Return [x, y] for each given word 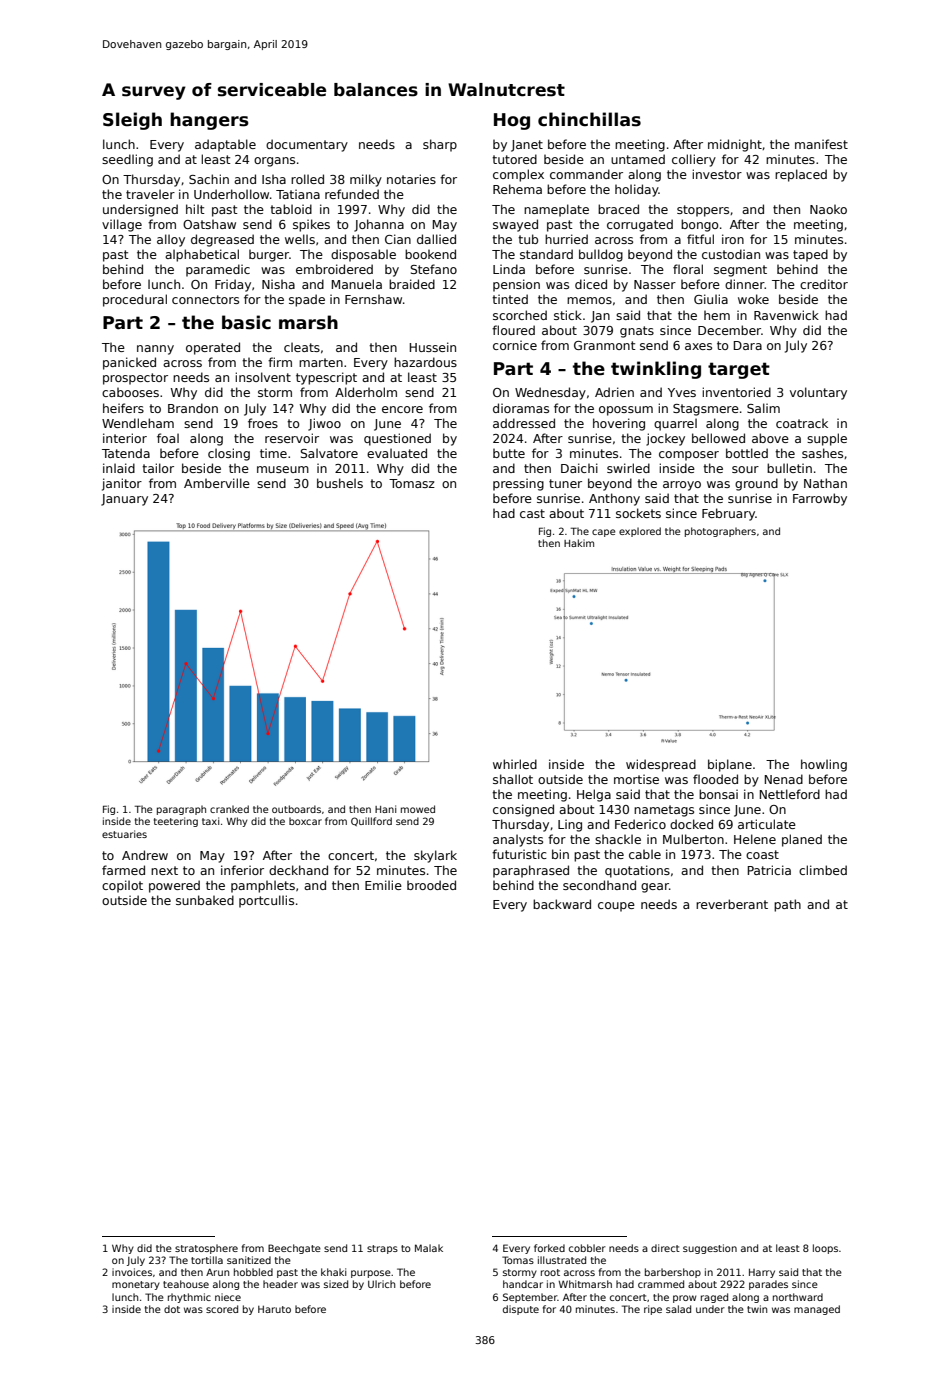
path [787, 905]
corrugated [640, 225]
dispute [521, 1310]
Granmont [605, 345]
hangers [209, 121]
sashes [822, 453]
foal [168, 438]
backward [562, 904]
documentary [307, 145]
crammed [661, 1284]
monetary [136, 1285]
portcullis [266, 901]
